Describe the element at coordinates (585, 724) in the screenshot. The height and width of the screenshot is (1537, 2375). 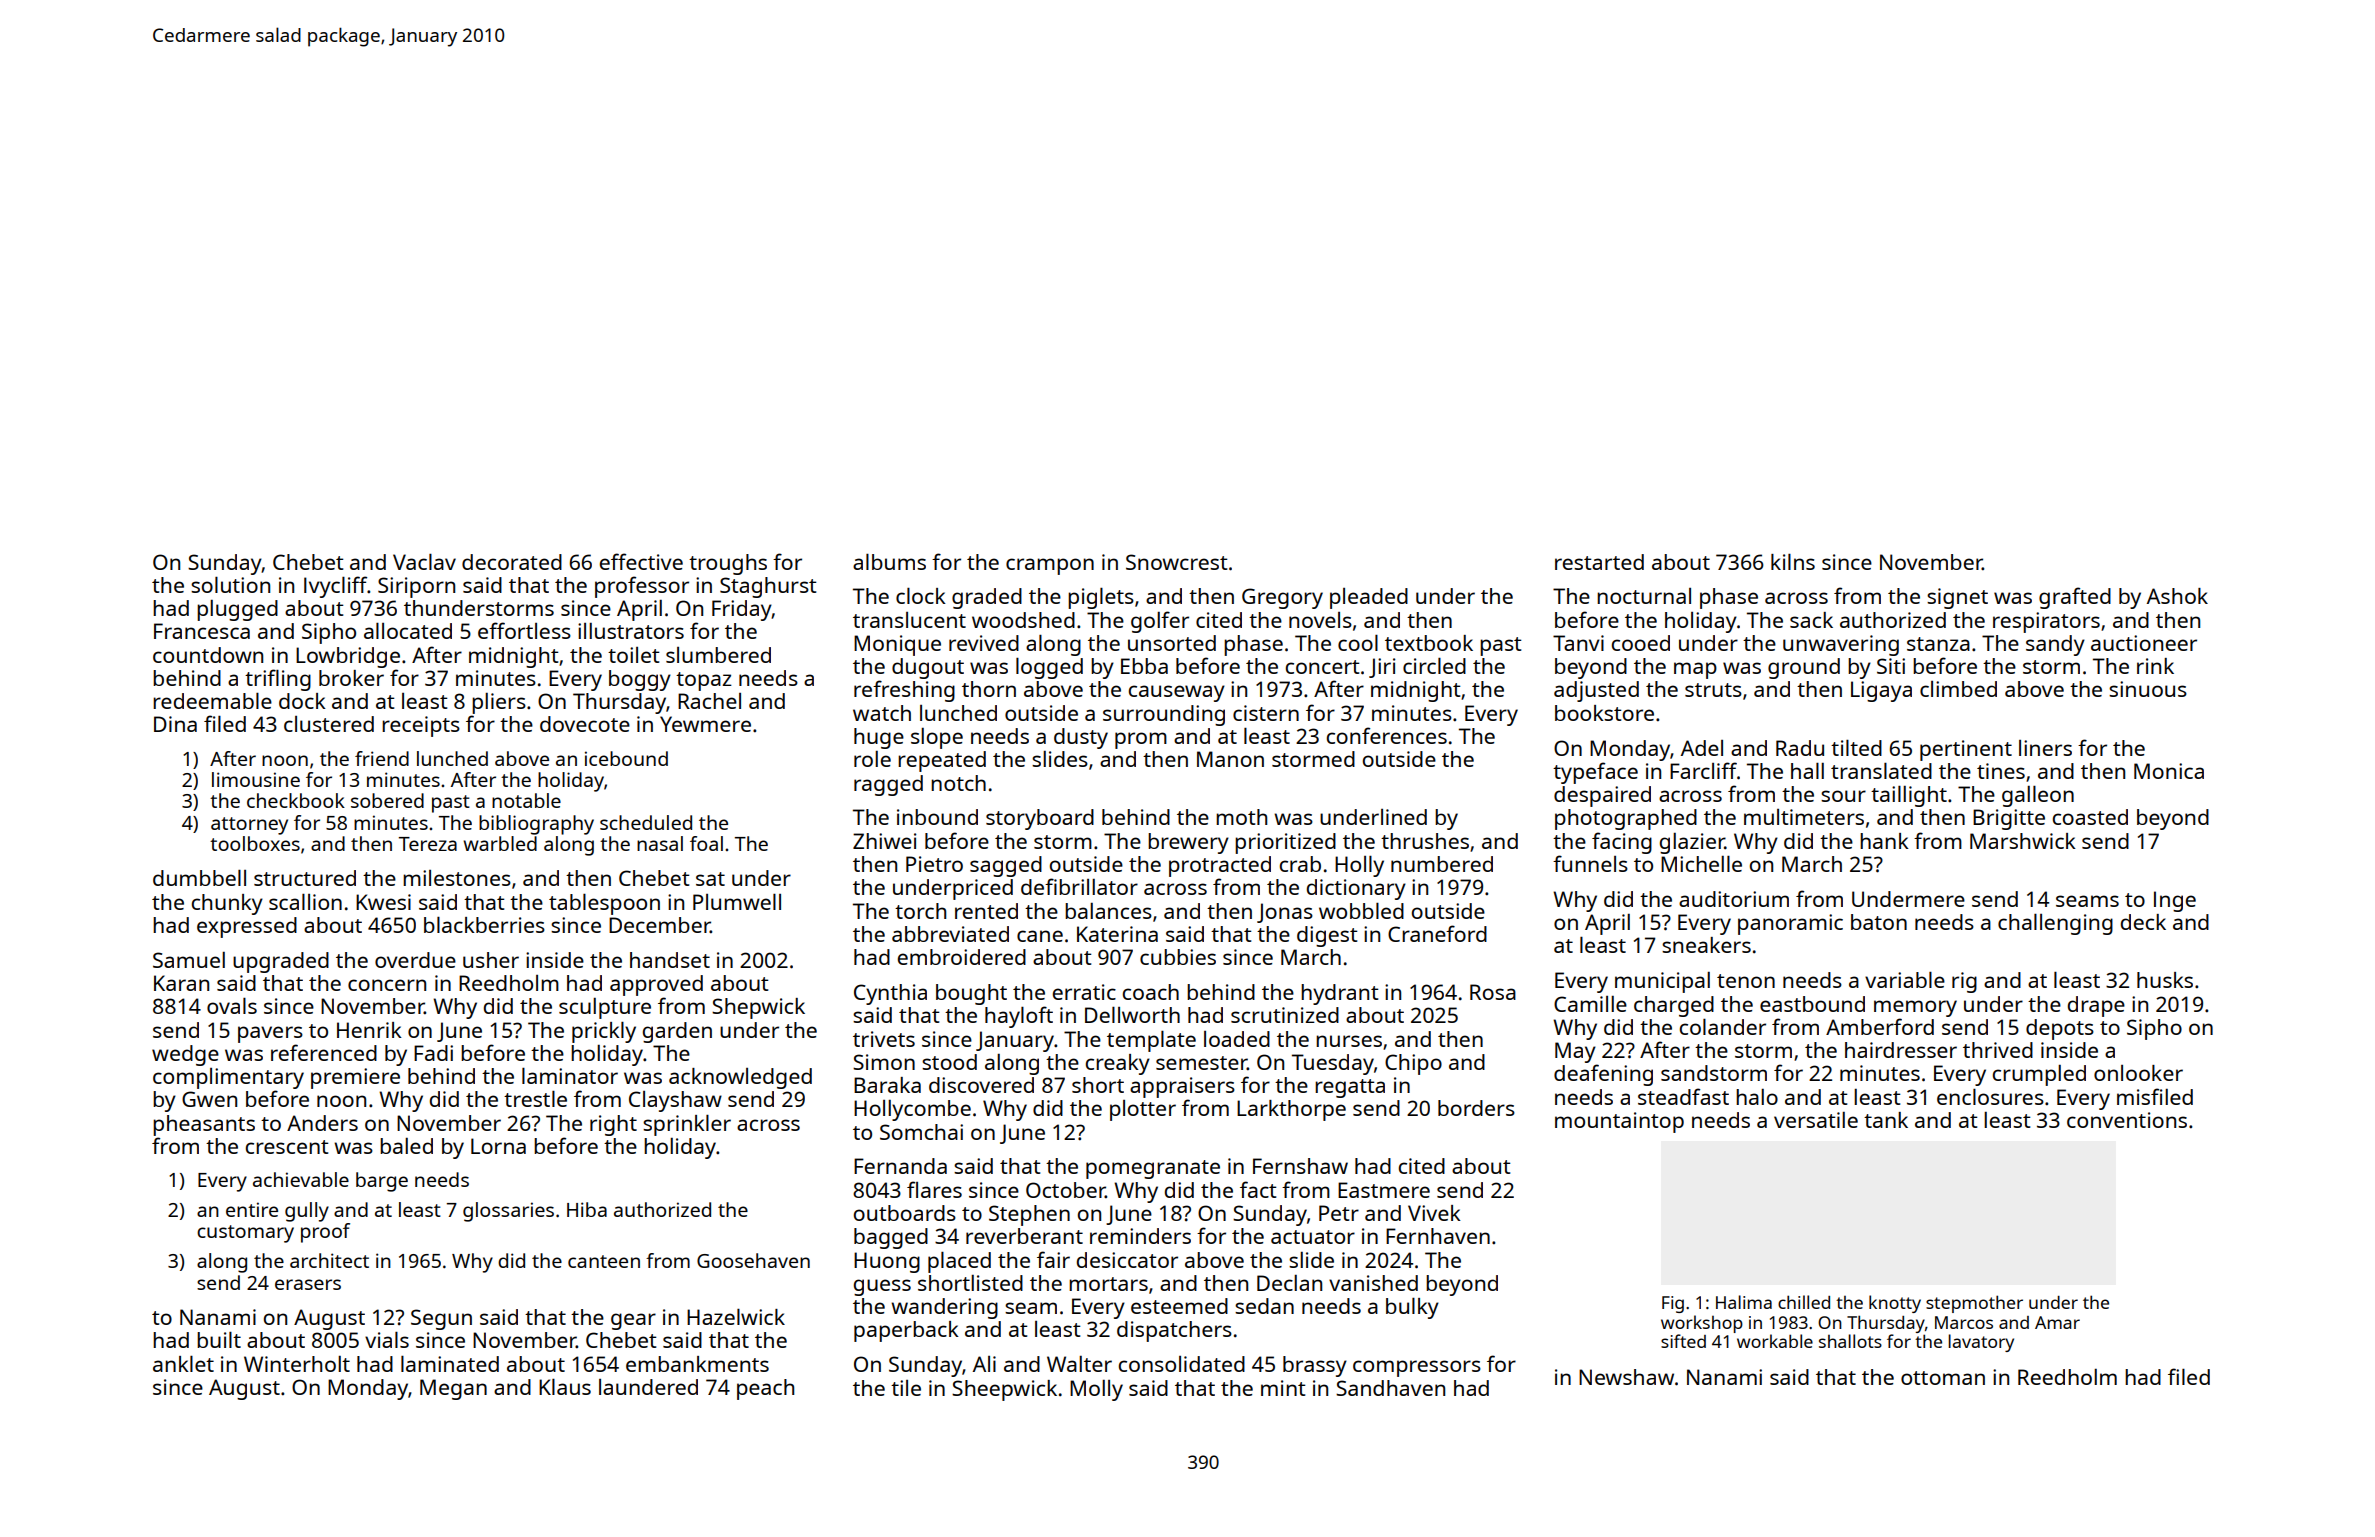
I see `dovecote` at that location.
